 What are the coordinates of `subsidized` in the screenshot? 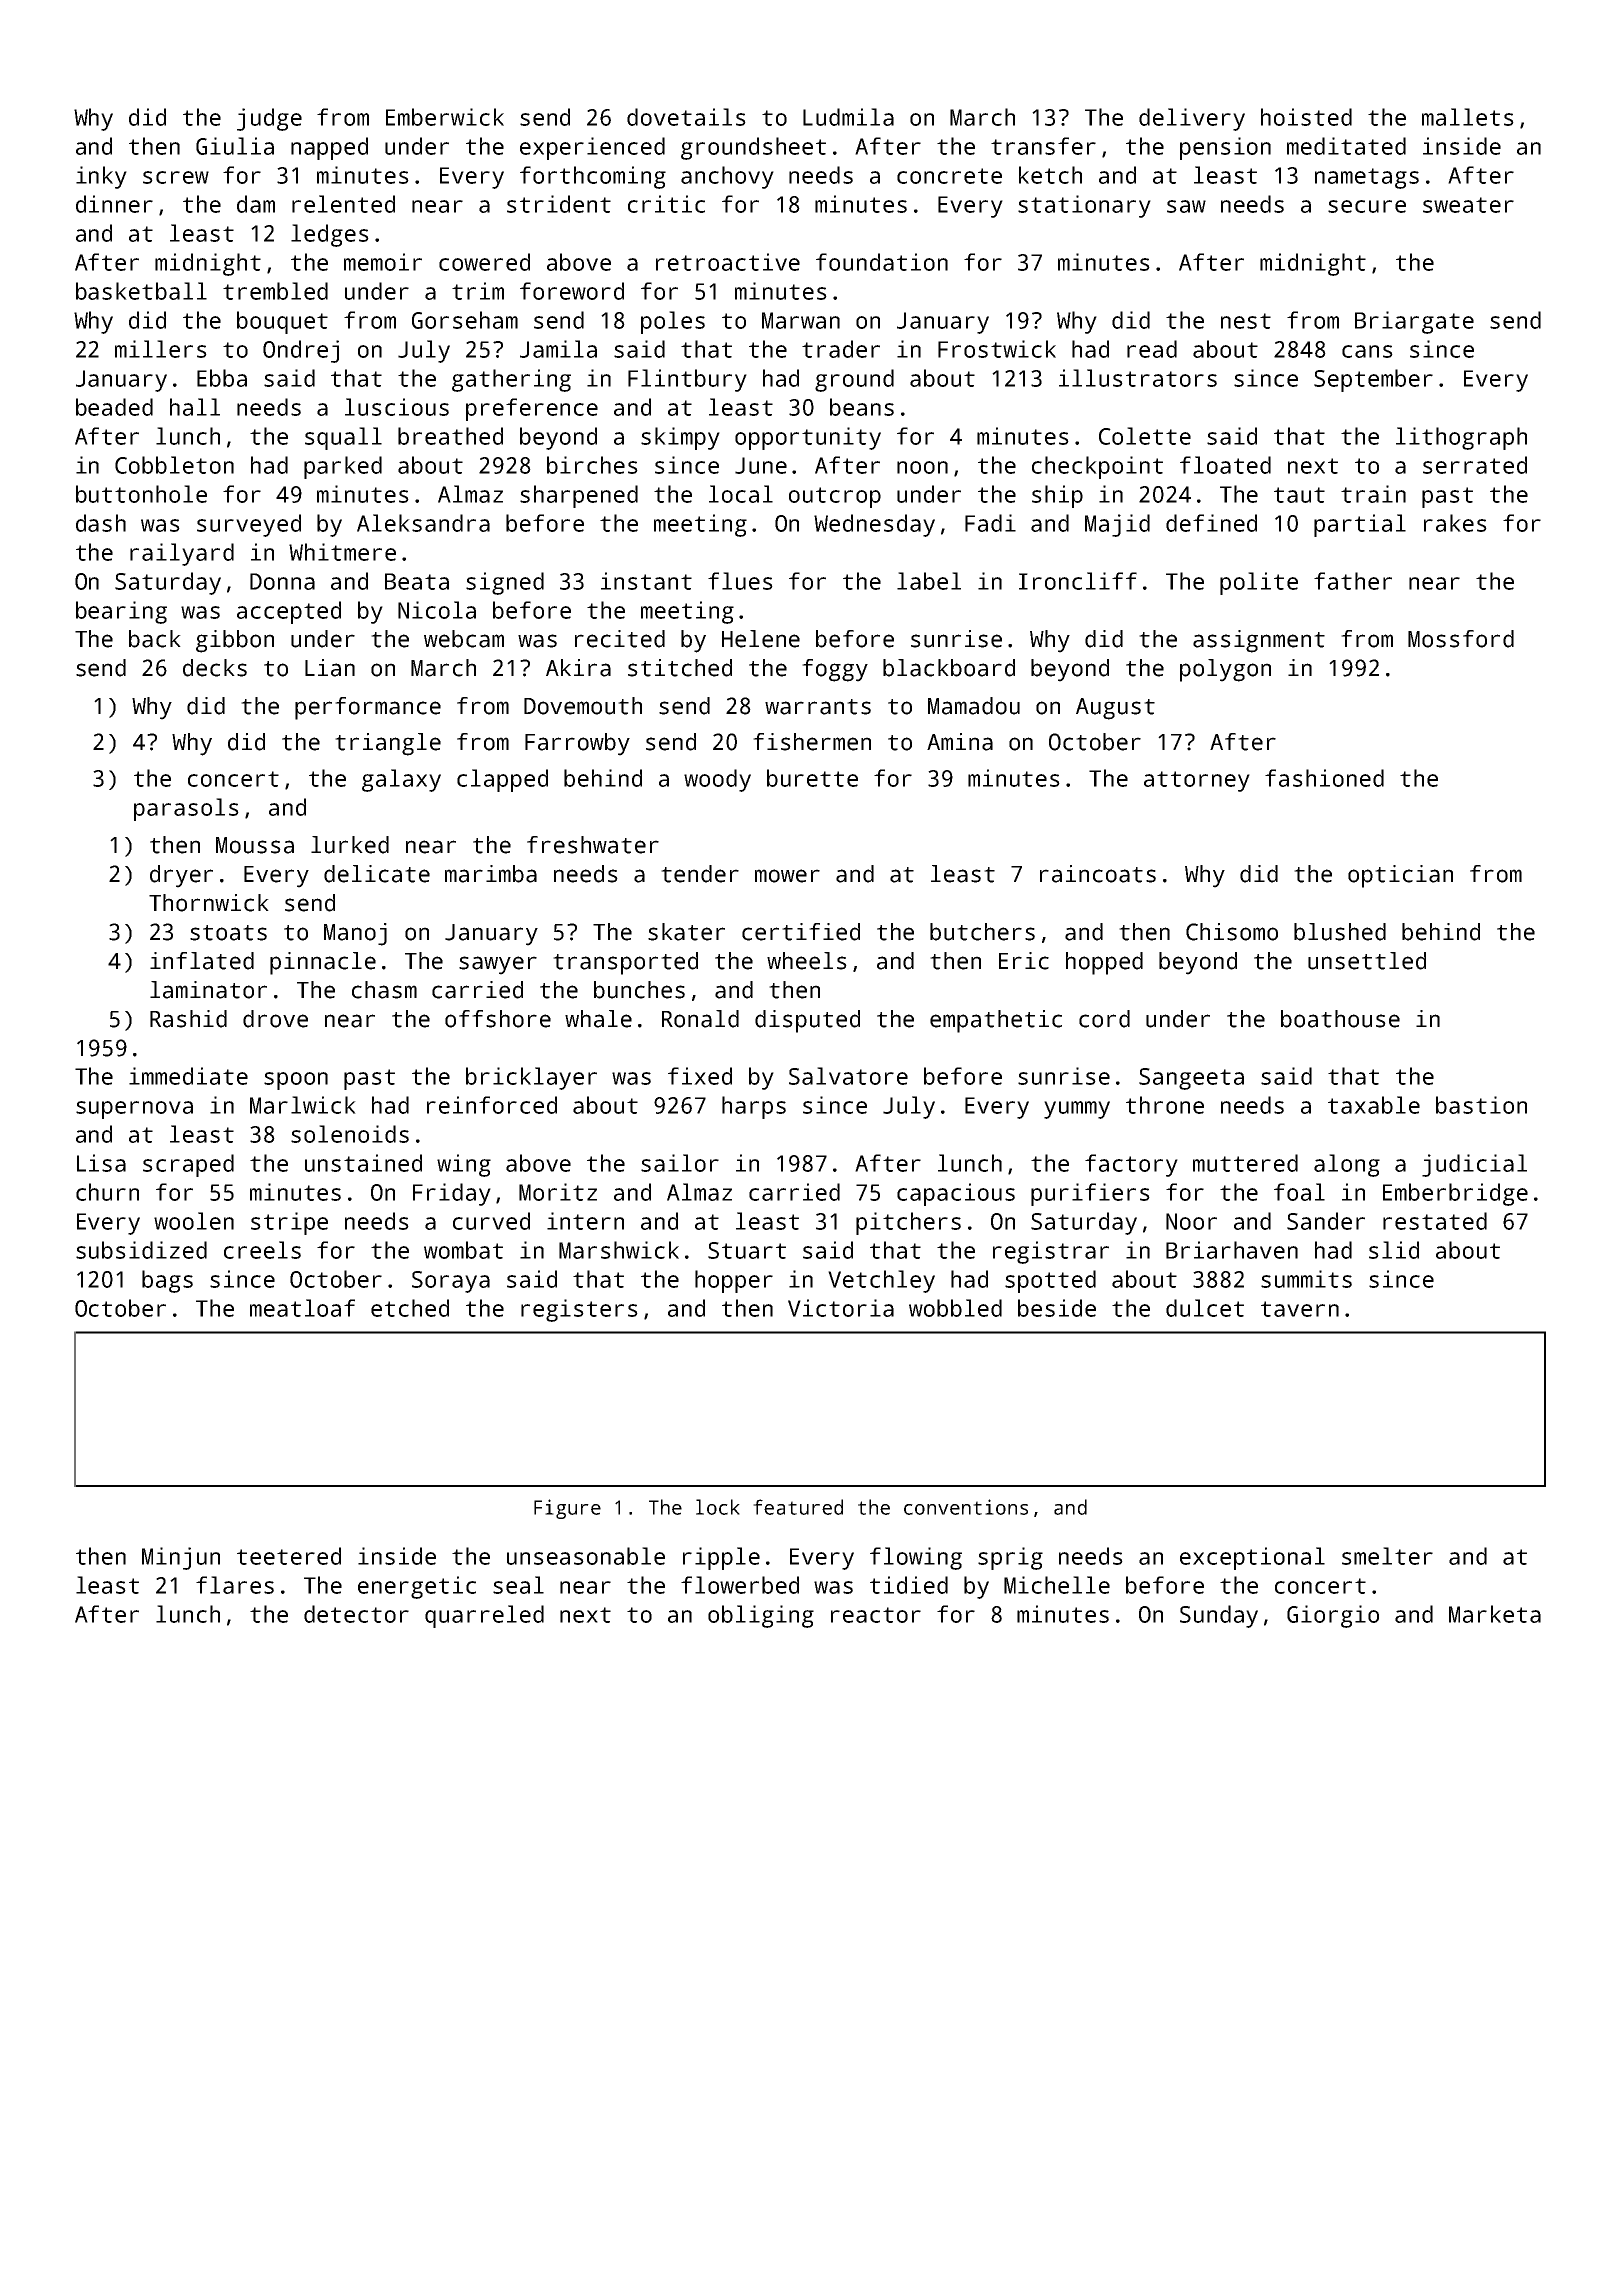 It's located at (141, 1250).
